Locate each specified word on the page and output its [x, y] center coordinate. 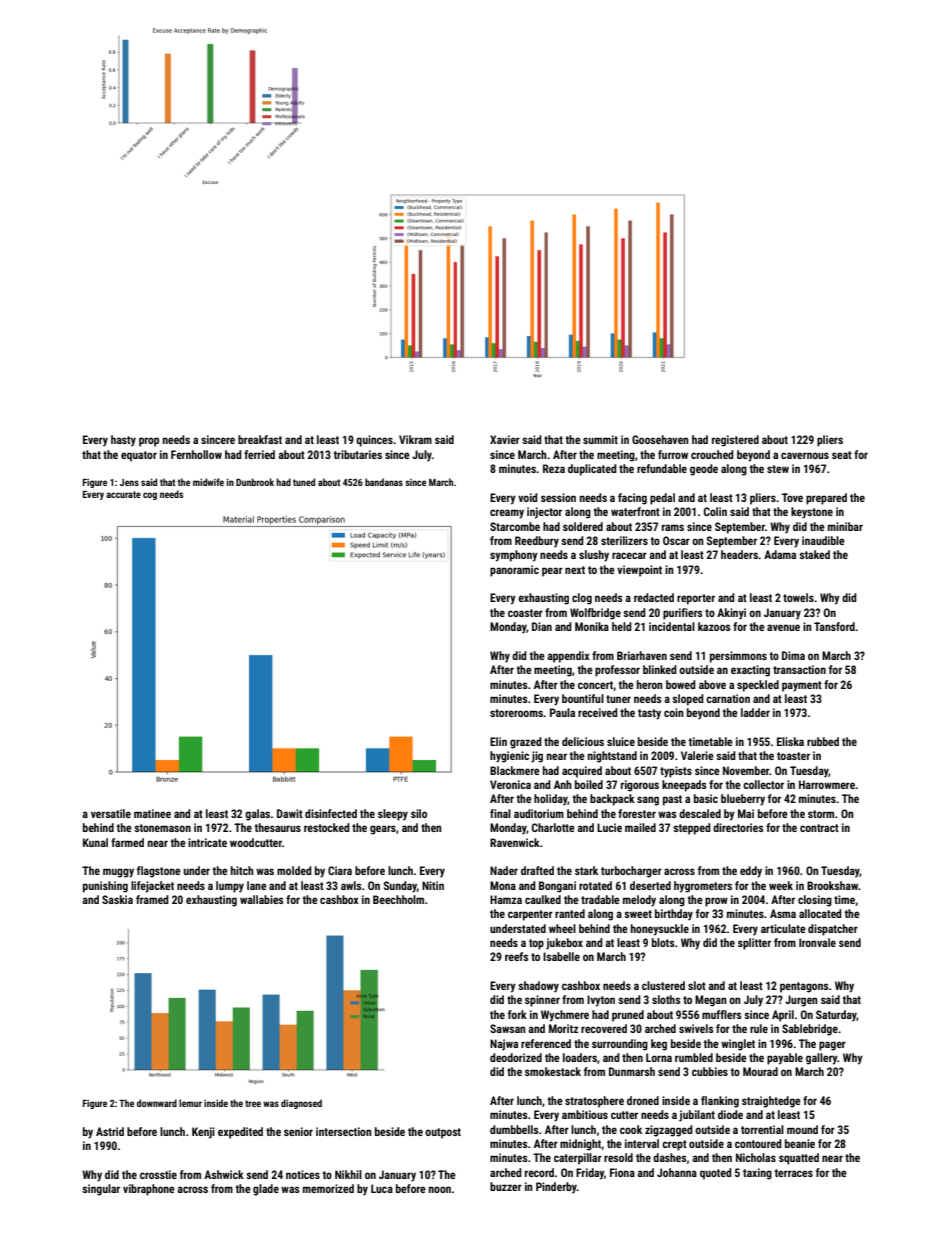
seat [842, 455]
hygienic [509, 757]
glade [266, 1190]
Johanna [677, 1172]
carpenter [530, 915]
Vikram [415, 439]
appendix [568, 657]
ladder [755, 712]
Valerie [697, 755]
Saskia [117, 899]
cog [150, 496]
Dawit [290, 813]
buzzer [506, 1186]
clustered [663, 985]
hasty [123, 441]
